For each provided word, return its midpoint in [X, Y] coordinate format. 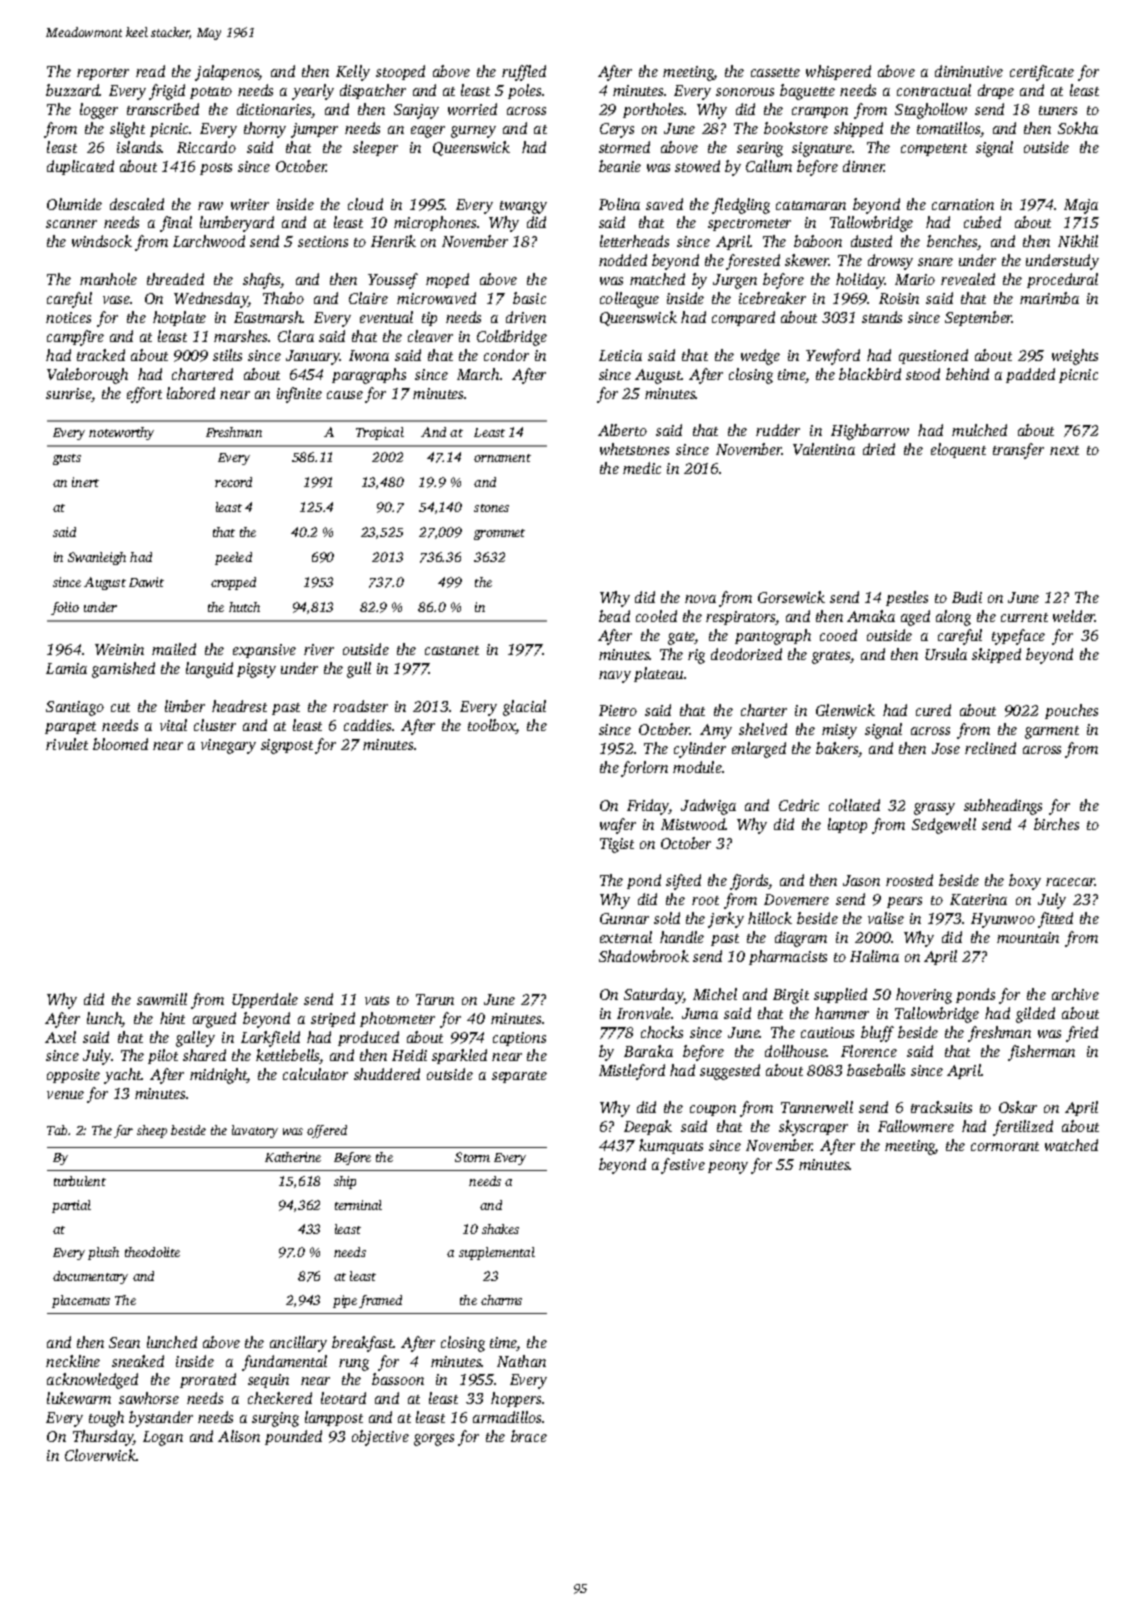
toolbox [492, 726]
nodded [623, 260]
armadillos [507, 1417]
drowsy [890, 262]
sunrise [69, 395]
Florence [869, 1051]
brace [529, 1436]
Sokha [1078, 128]
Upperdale [265, 1000]
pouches [1071, 711]
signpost [287, 746]
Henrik [393, 241]
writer [250, 204]
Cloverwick [101, 1455]
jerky [726, 920]
